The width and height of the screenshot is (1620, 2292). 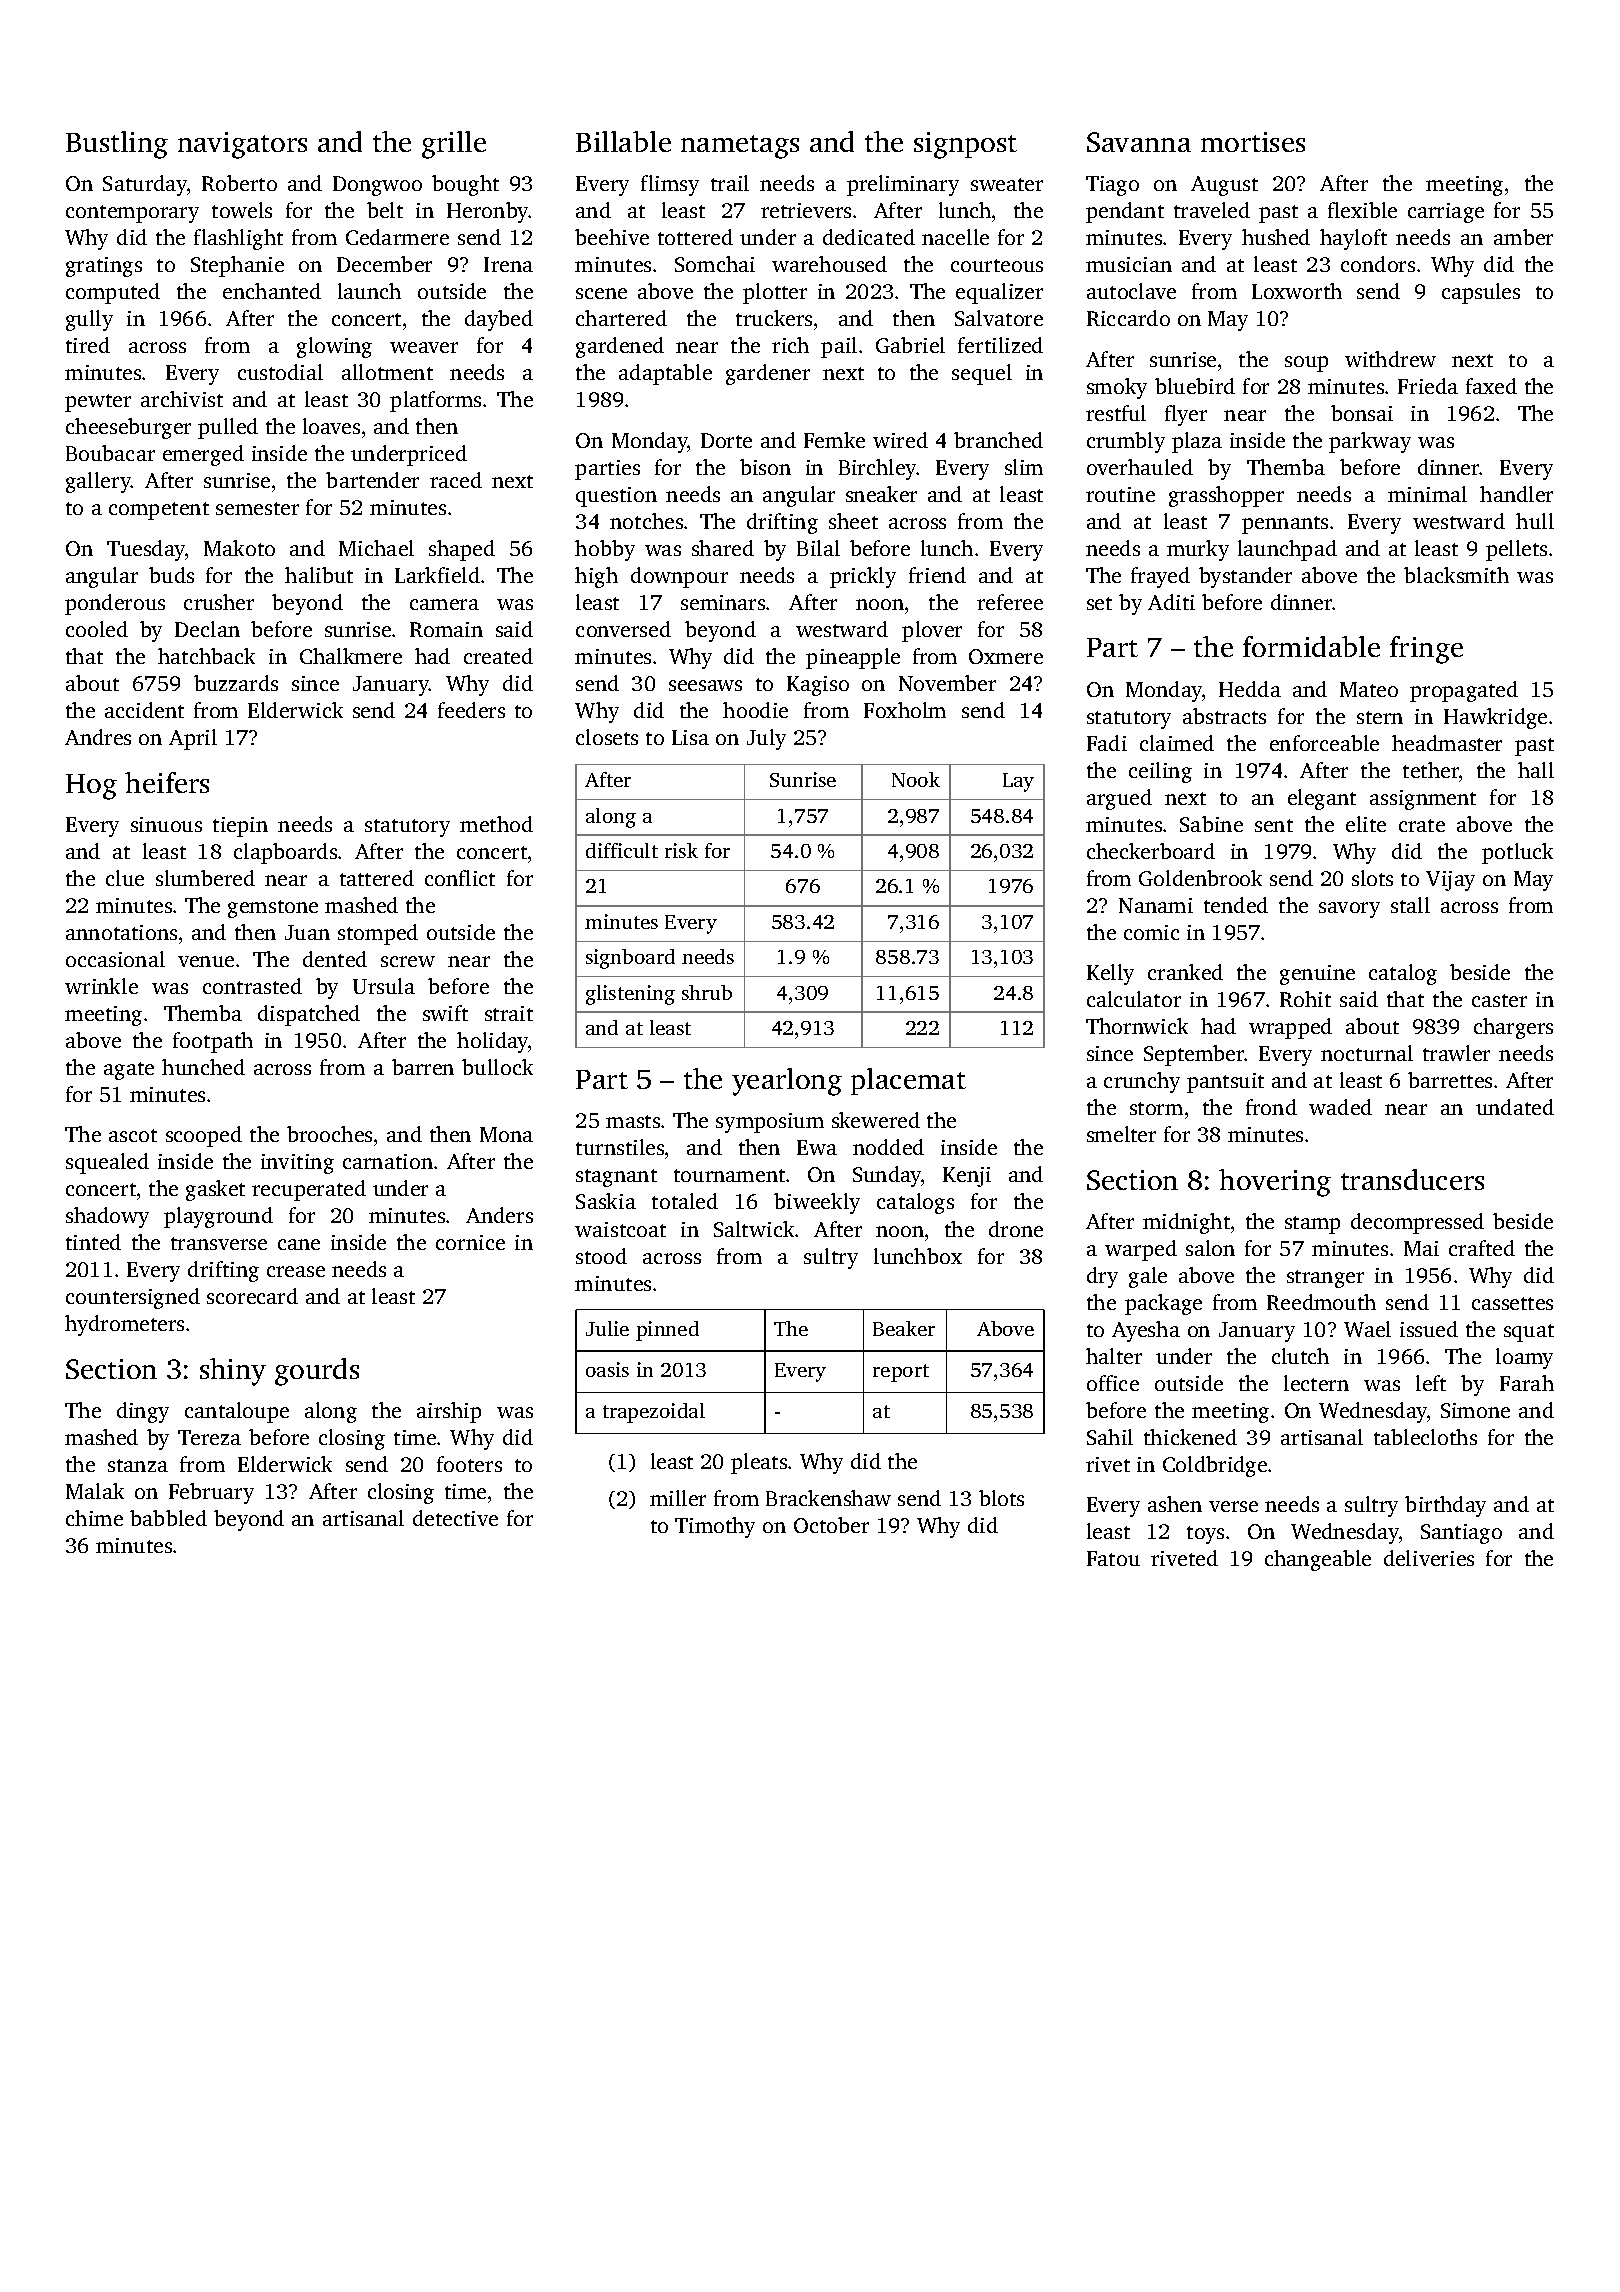 What do you see at coordinates (681, 850) in the screenshot?
I see `risk` at bounding box center [681, 850].
